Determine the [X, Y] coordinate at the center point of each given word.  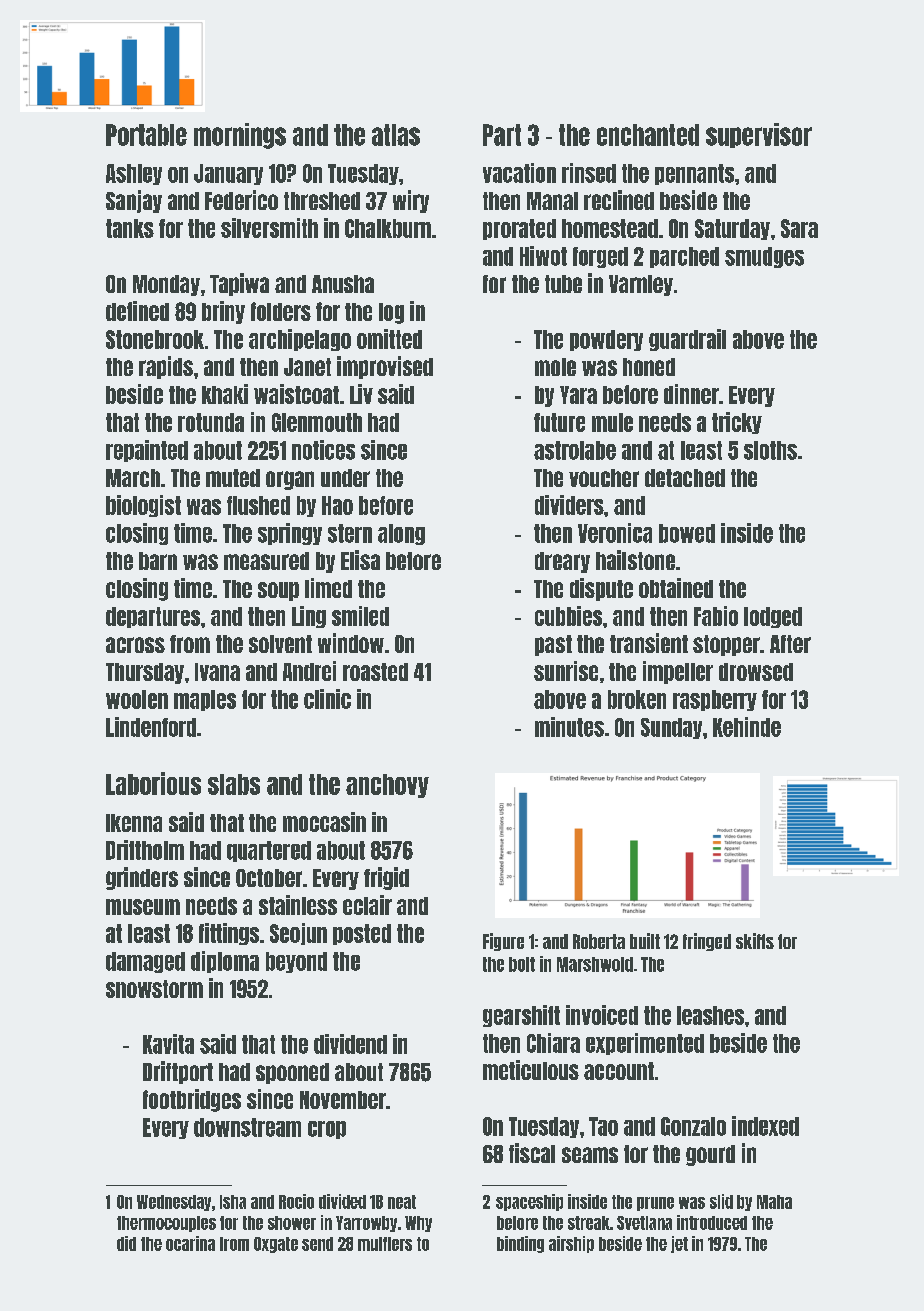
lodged [773, 617]
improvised [385, 367]
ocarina [190, 1243]
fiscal [532, 1153]
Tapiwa [239, 284]
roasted [375, 672]
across [135, 645]
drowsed [756, 672]
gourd [710, 1155]
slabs [234, 784]
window [351, 643]
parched [684, 257]
